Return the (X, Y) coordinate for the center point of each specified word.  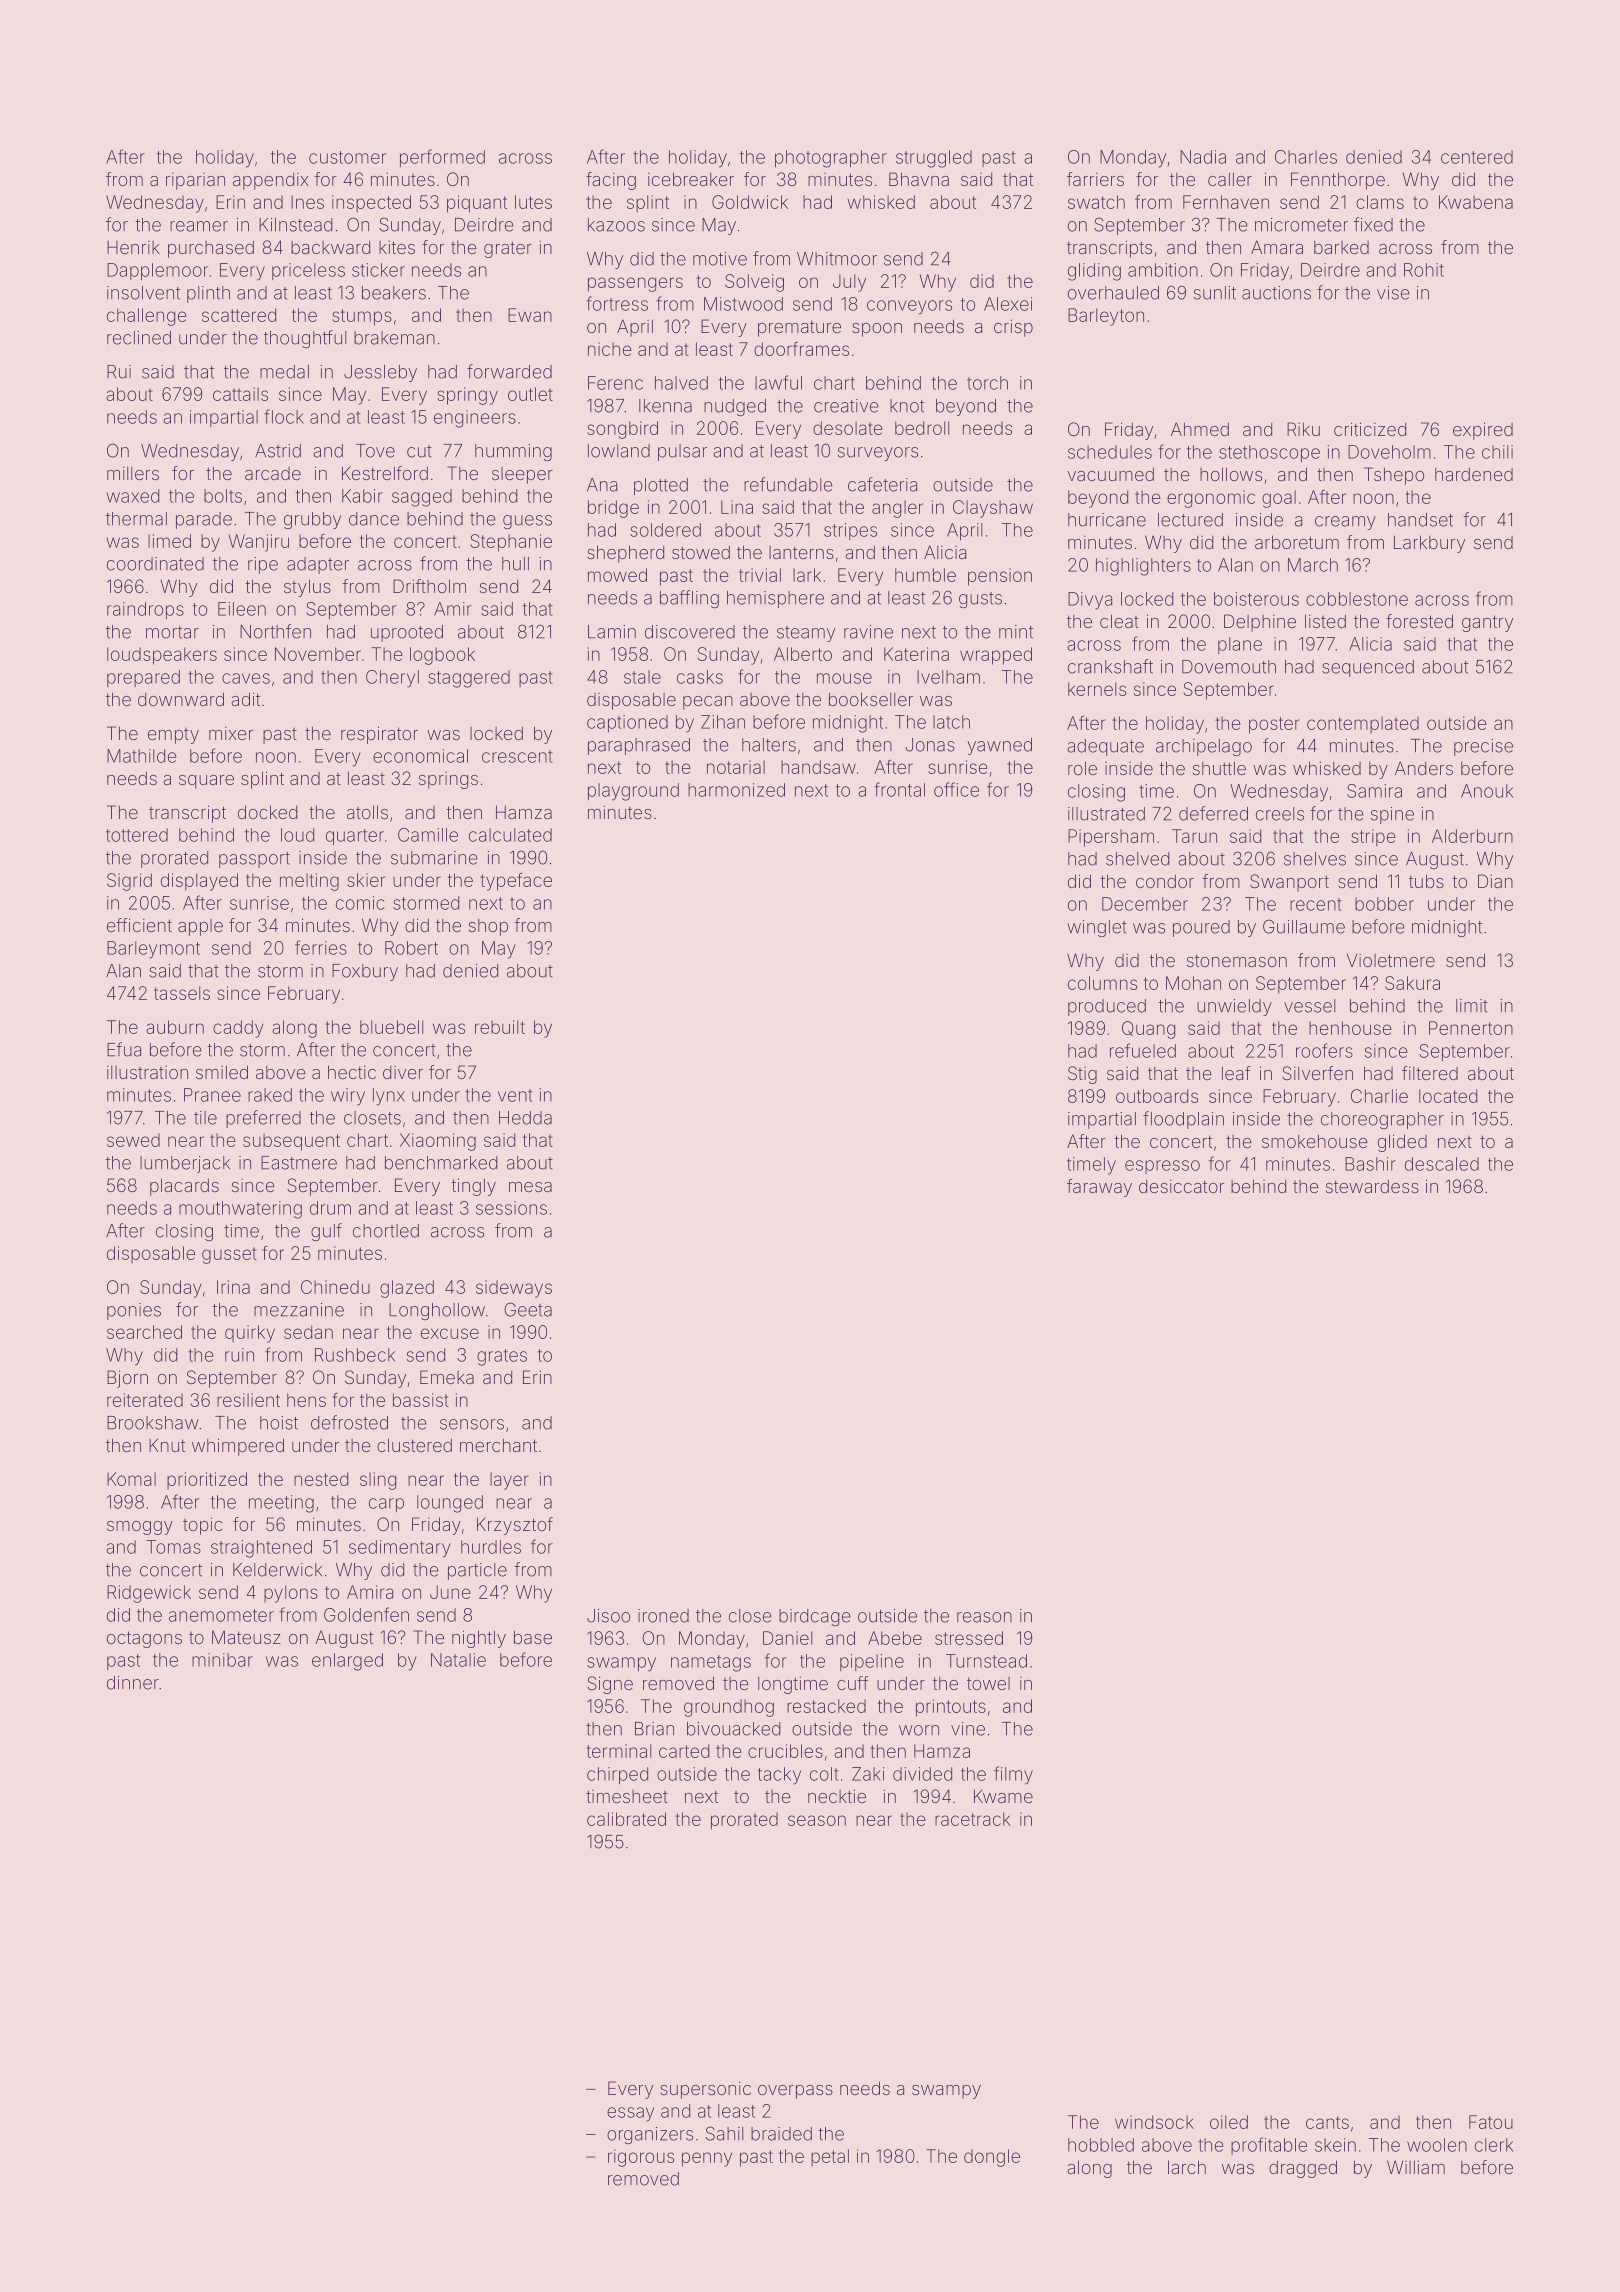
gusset (229, 1255)
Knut (167, 1445)
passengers (635, 284)
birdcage (815, 1617)
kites (397, 247)
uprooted (407, 633)
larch (1187, 2167)
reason (984, 1617)
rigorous (641, 2158)
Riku (1303, 429)
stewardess (1372, 1186)
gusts (980, 600)
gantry (1487, 623)
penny (707, 2159)
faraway (1099, 1188)
